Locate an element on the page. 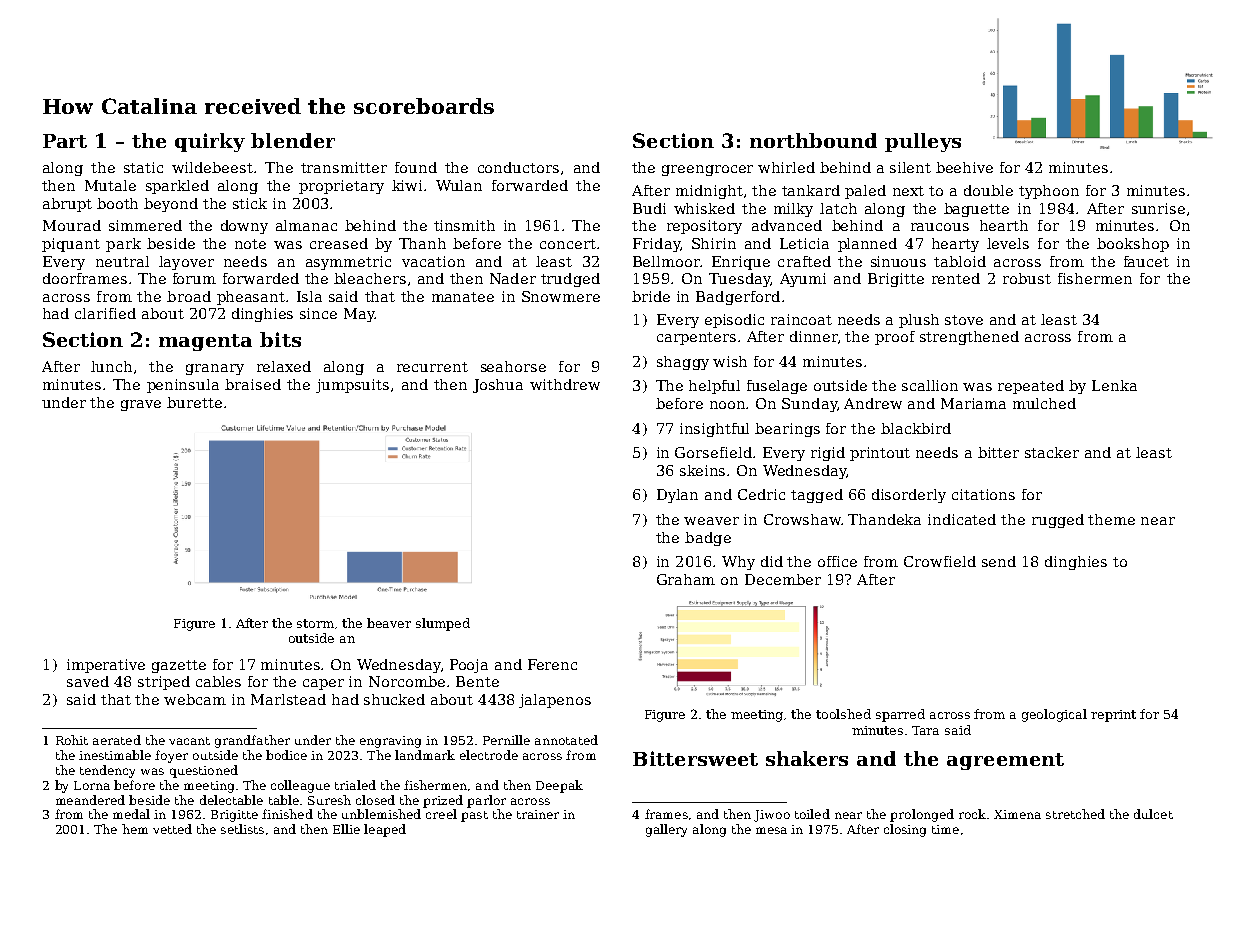  plush is located at coordinates (919, 321).
